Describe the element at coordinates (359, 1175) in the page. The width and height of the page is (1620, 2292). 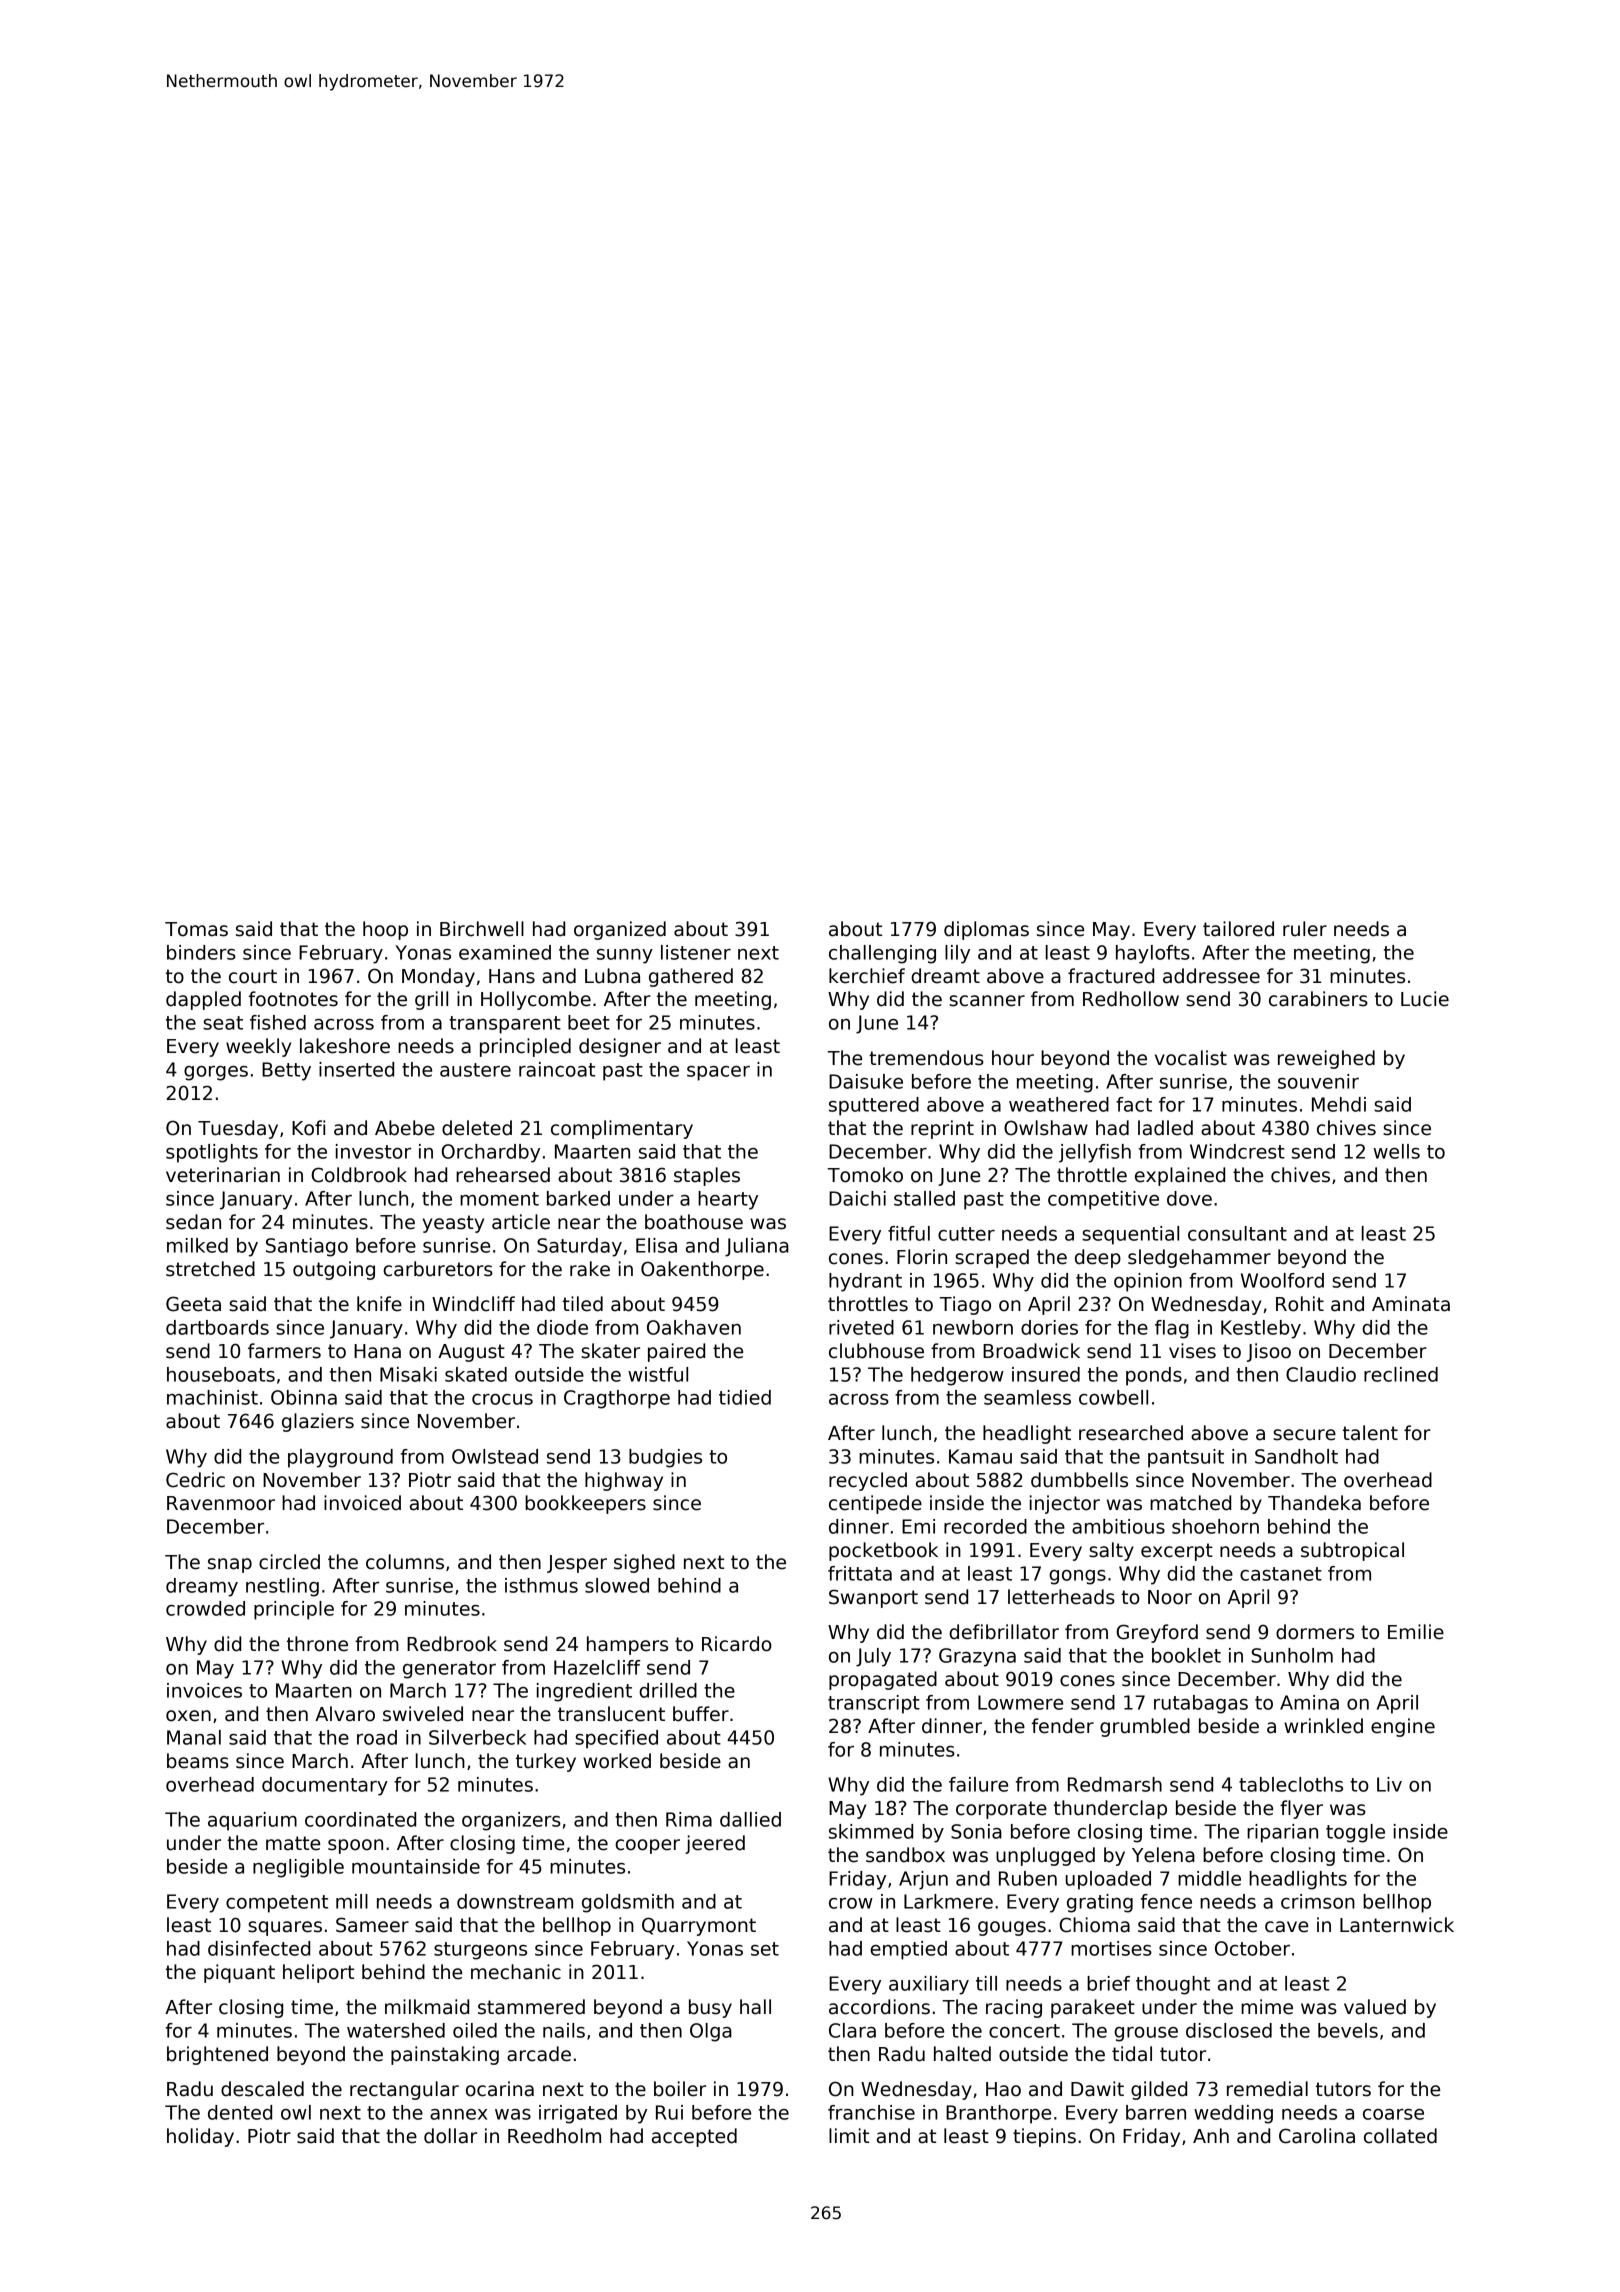
I see `Coldbrook` at that location.
